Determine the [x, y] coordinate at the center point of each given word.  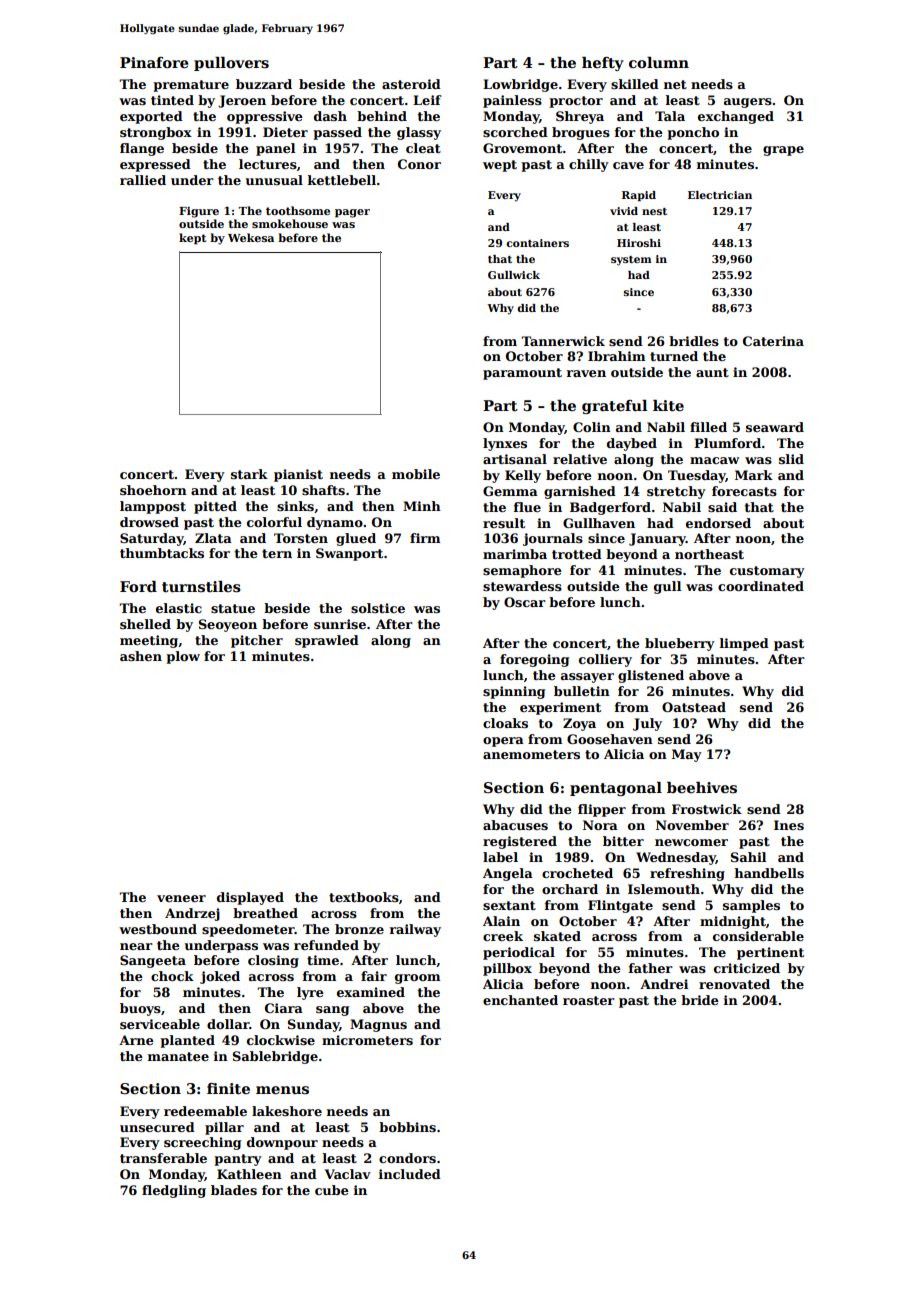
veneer [181, 898]
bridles [694, 341]
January [657, 539]
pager [352, 213]
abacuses [515, 825]
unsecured [157, 1127]
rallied [143, 180]
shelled [145, 624]
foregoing [534, 660]
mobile [416, 474]
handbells [769, 873]
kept [192, 239]
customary [767, 572]
